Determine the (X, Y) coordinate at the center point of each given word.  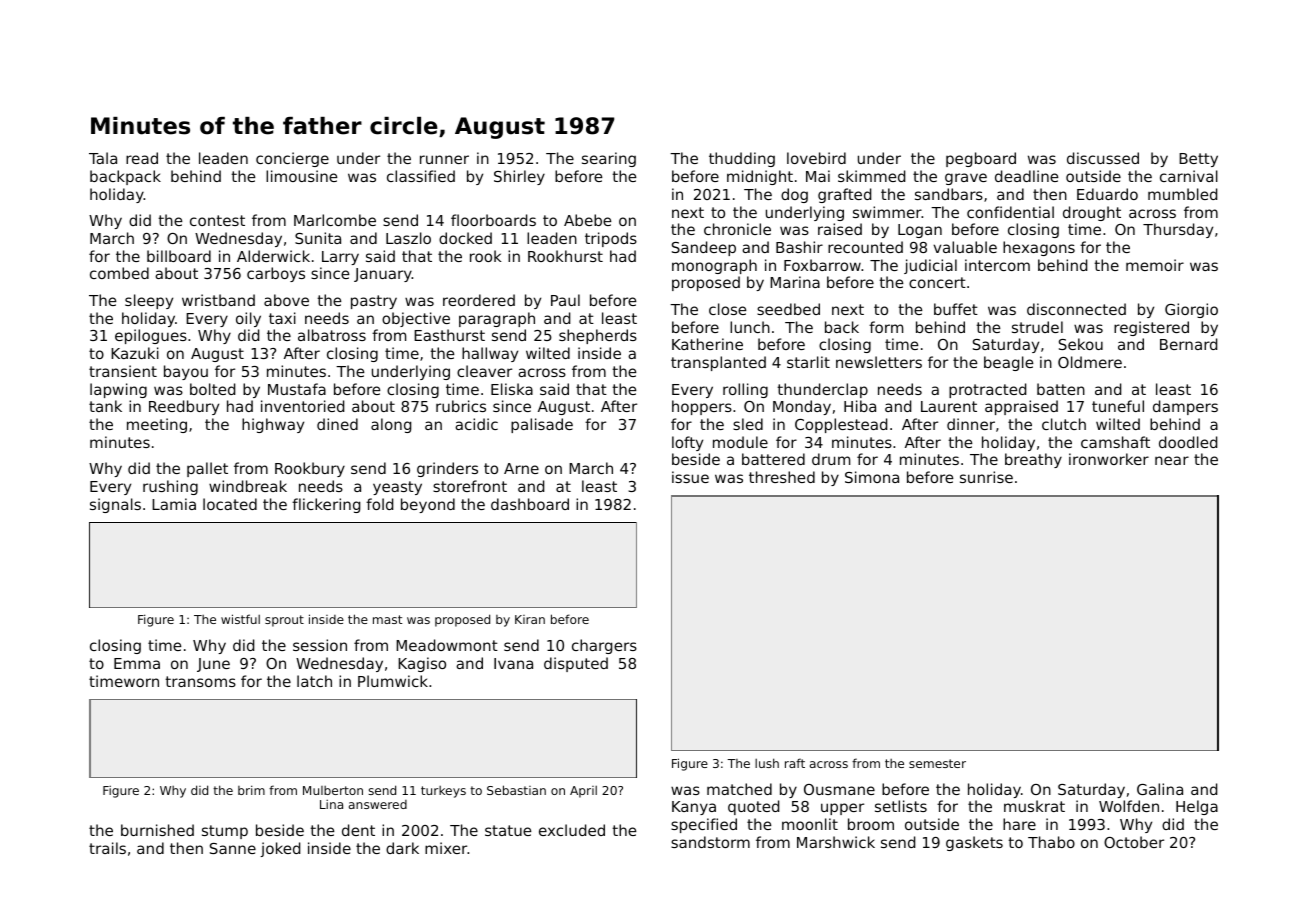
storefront (470, 486)
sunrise (986, 477)
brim (251, 790)
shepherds (598, 336)
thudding (742, 159)
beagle (1008, 363)
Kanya (694, 808)
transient (123, 371)
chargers (604, 646)
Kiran (530, 619)
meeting (157, 425)
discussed (1103, 158)
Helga (1197, 807)
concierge (292, 159)
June (213, 665)
